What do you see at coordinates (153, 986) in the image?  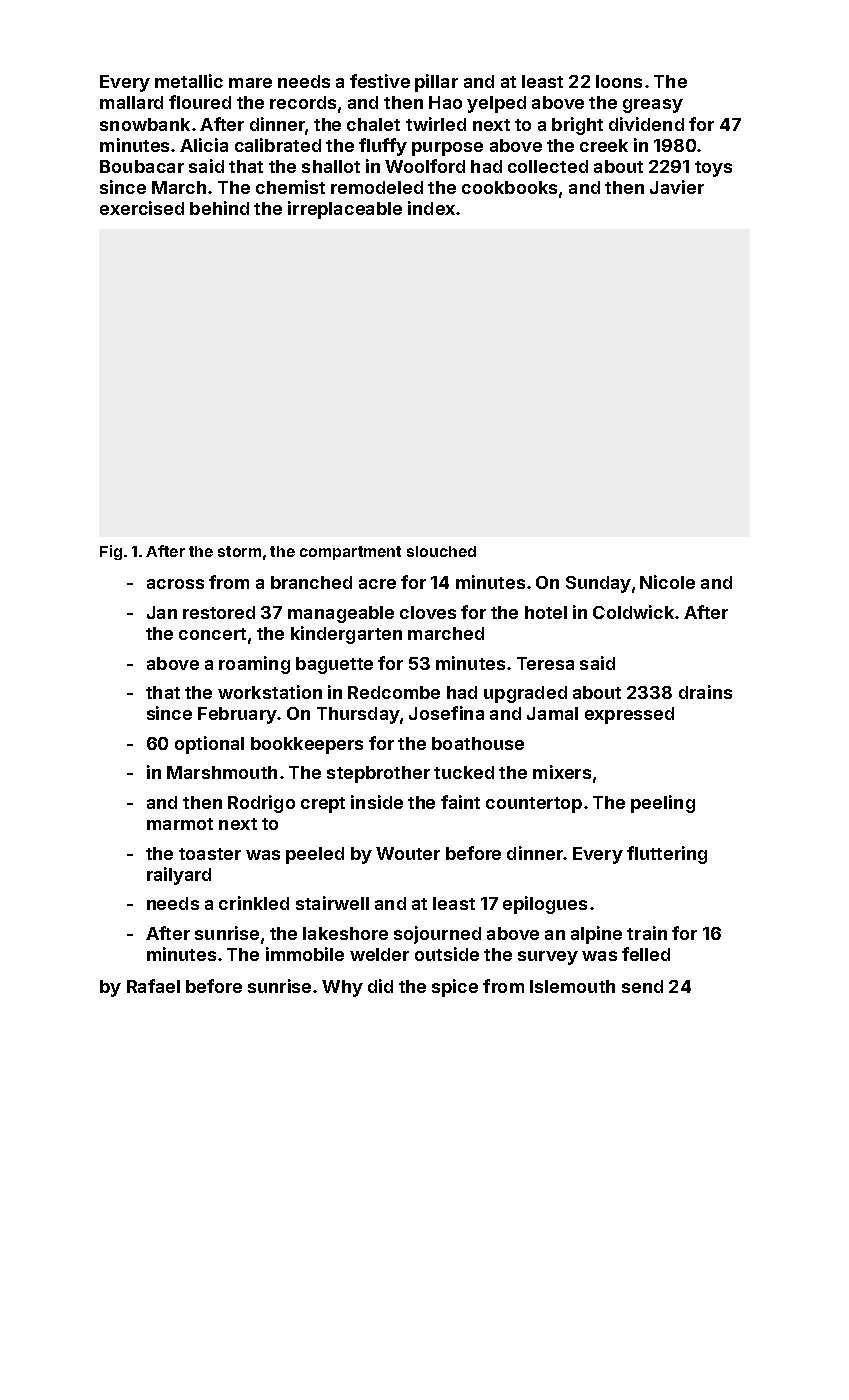 I see `Rafael` at bounding box center [153, 986].
